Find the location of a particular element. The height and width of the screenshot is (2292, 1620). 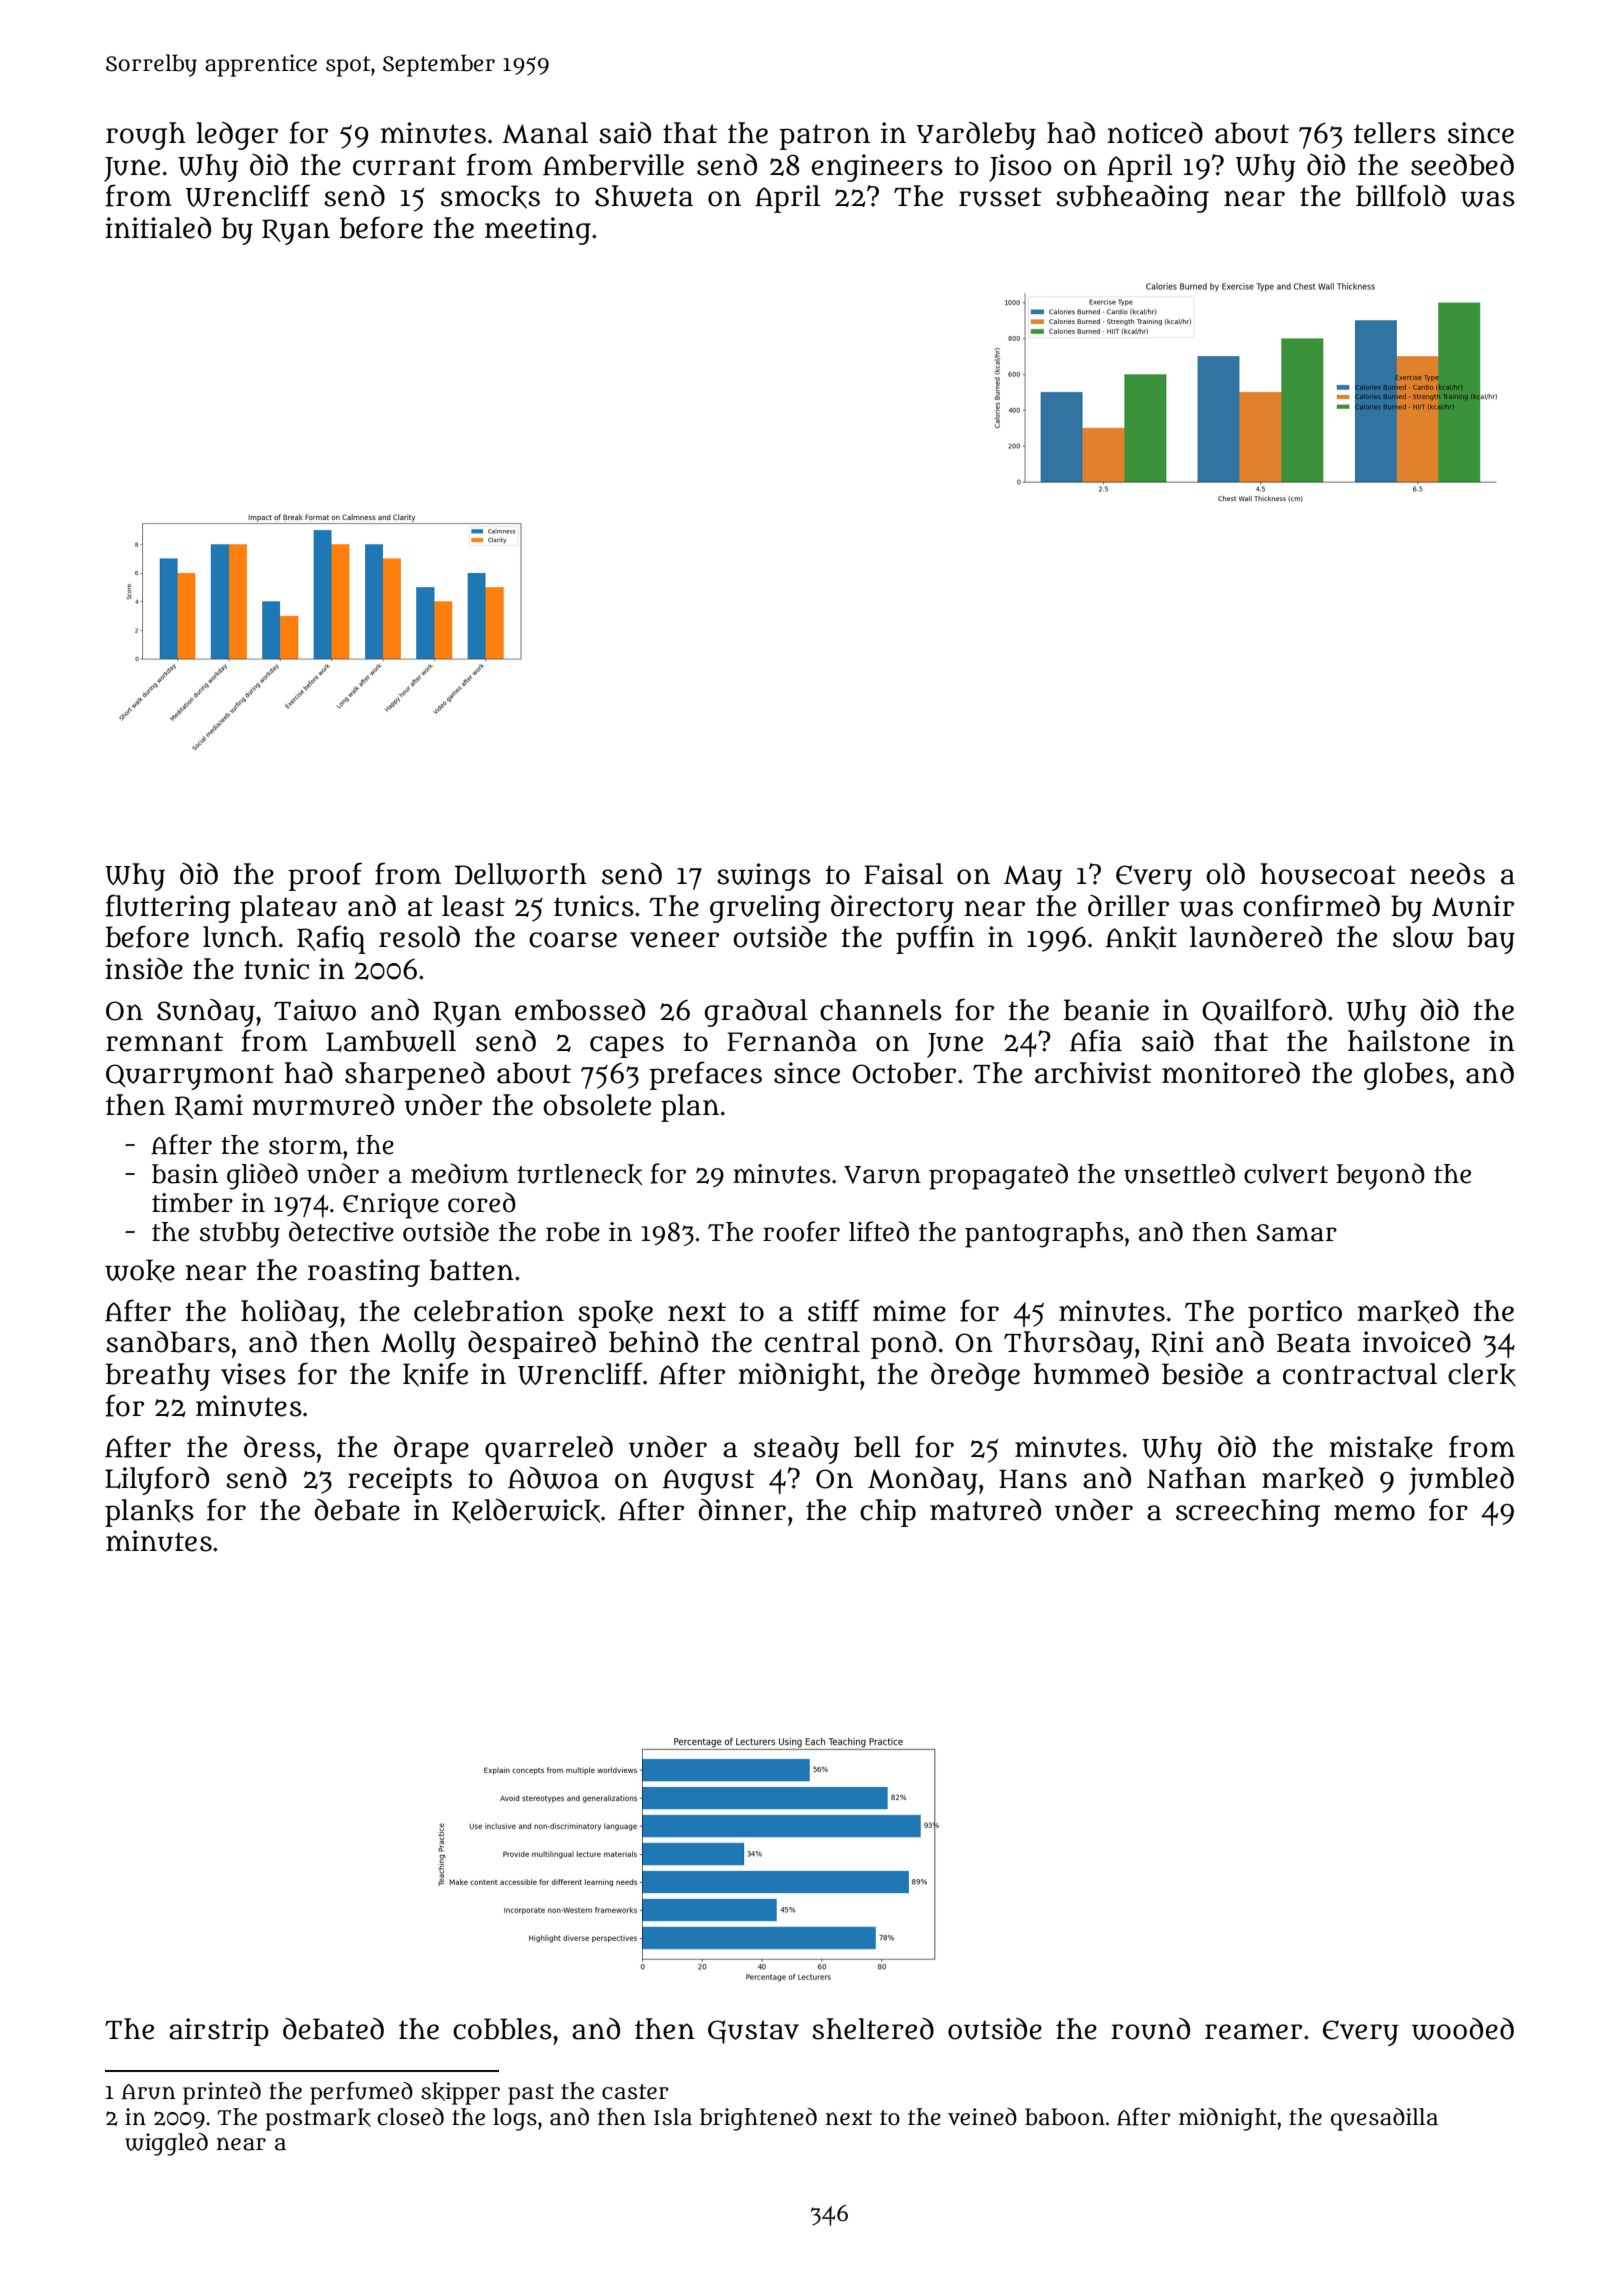

Amberville is located at coordinates (613, 165).
